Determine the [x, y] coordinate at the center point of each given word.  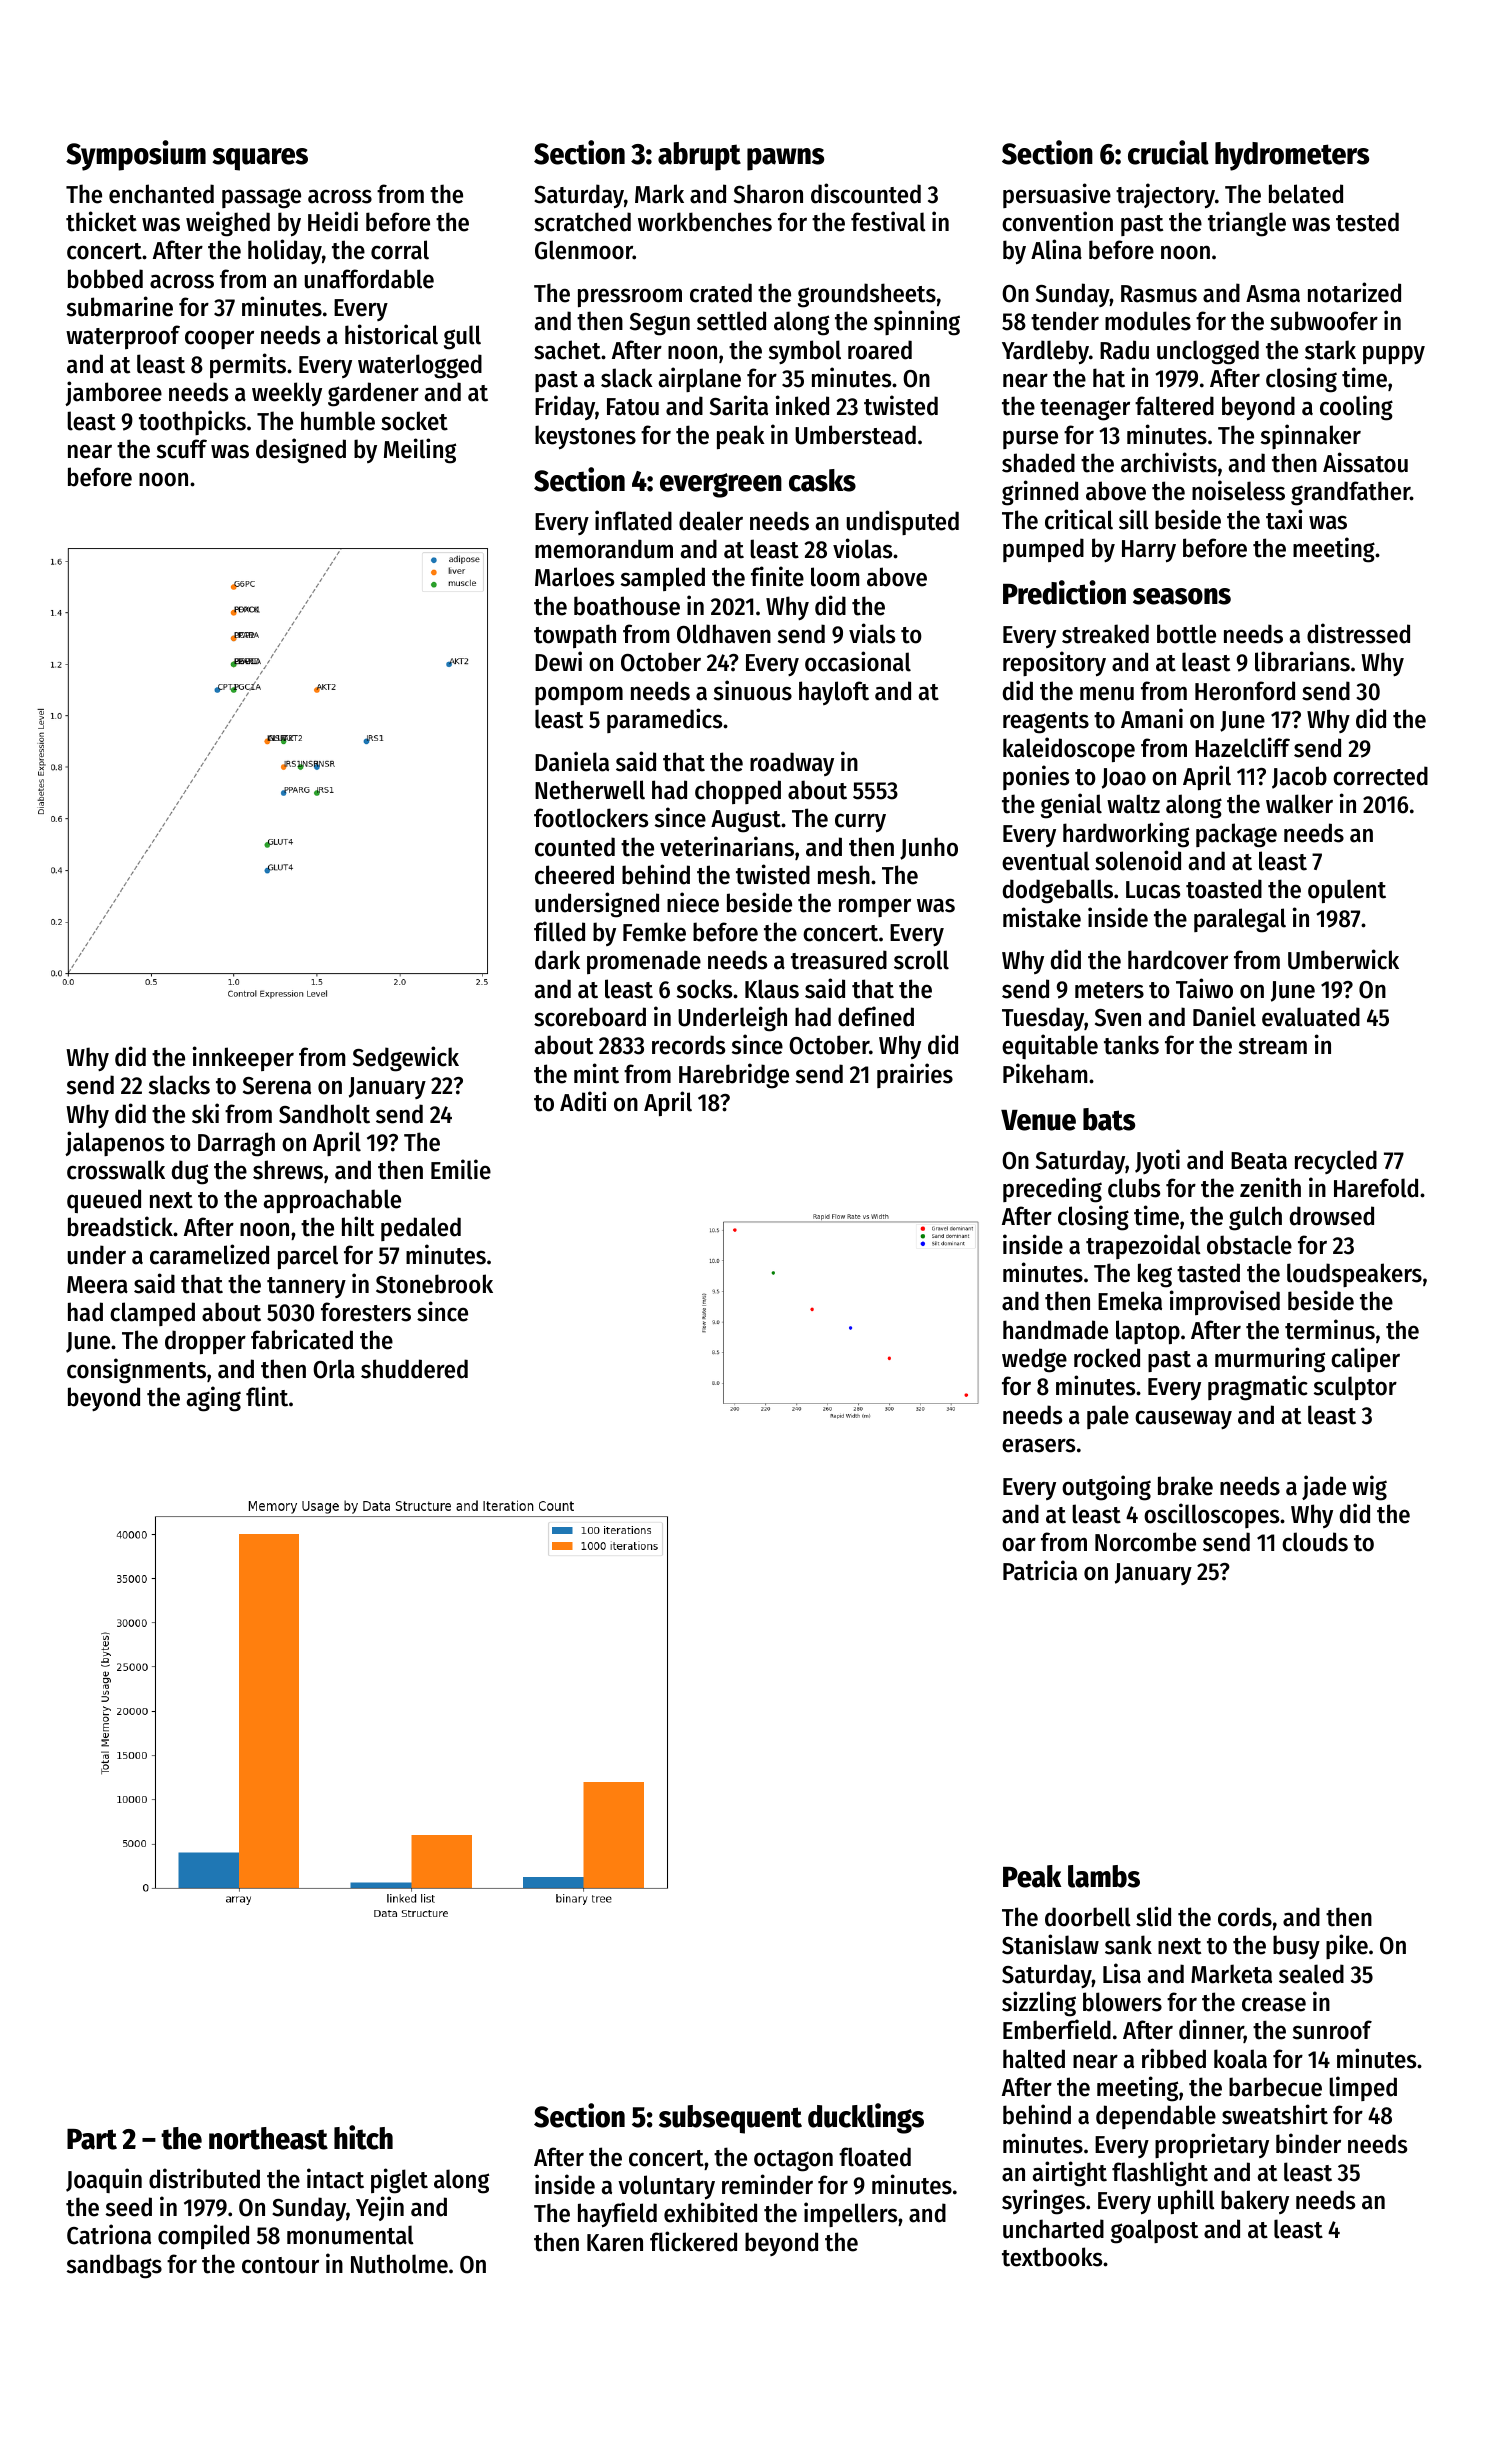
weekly [287, 394]
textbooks [1052, 2257]
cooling [1356, 408]
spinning [917, 323]
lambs [1104, 1876]
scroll [921, 960]
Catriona [109, 2234]
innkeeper [243, 1058]
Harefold [1376, 1188]
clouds [1315, 1542]
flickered [693, 2241]
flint [267, 1396]
